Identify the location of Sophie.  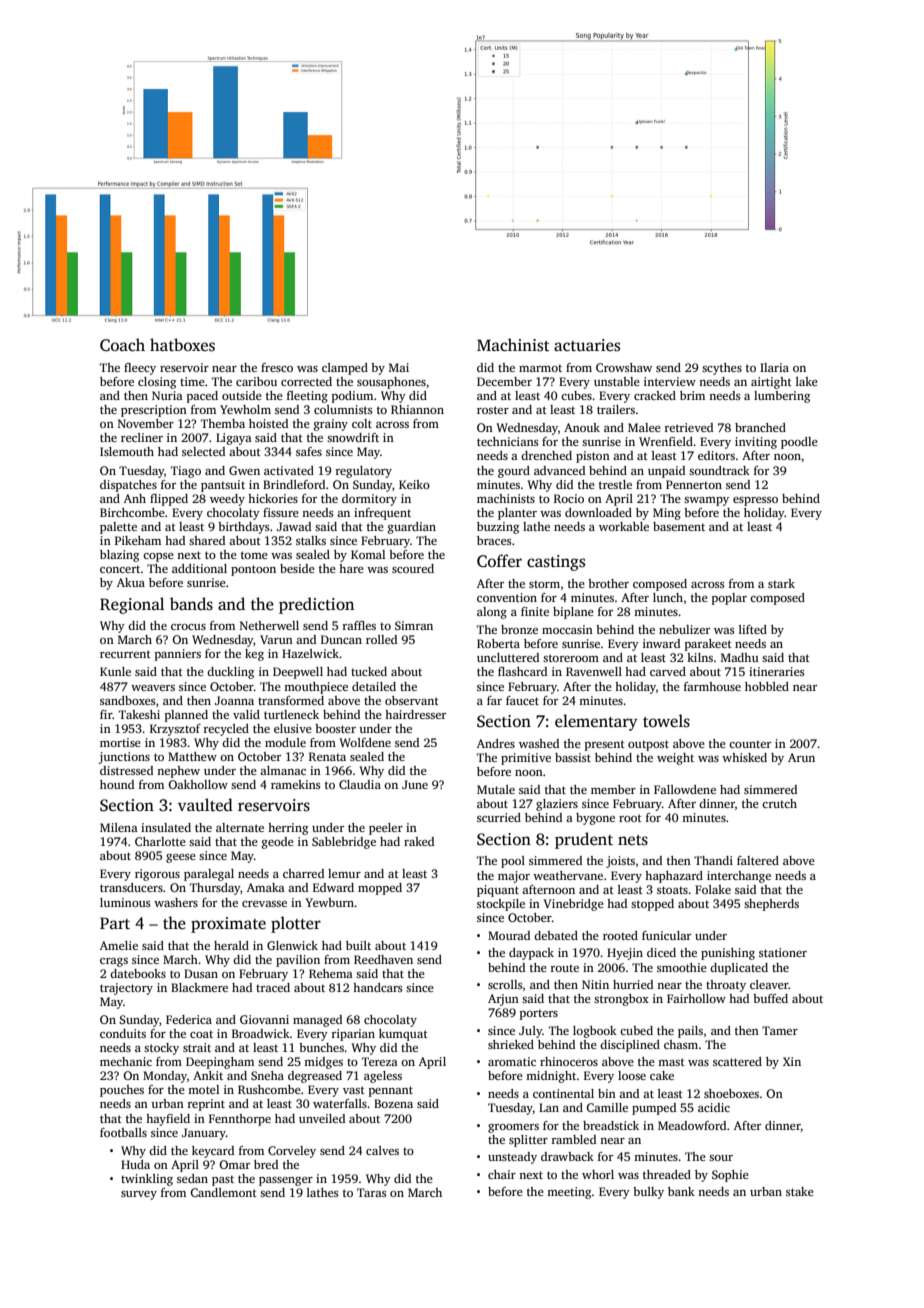
(730, 1176).
